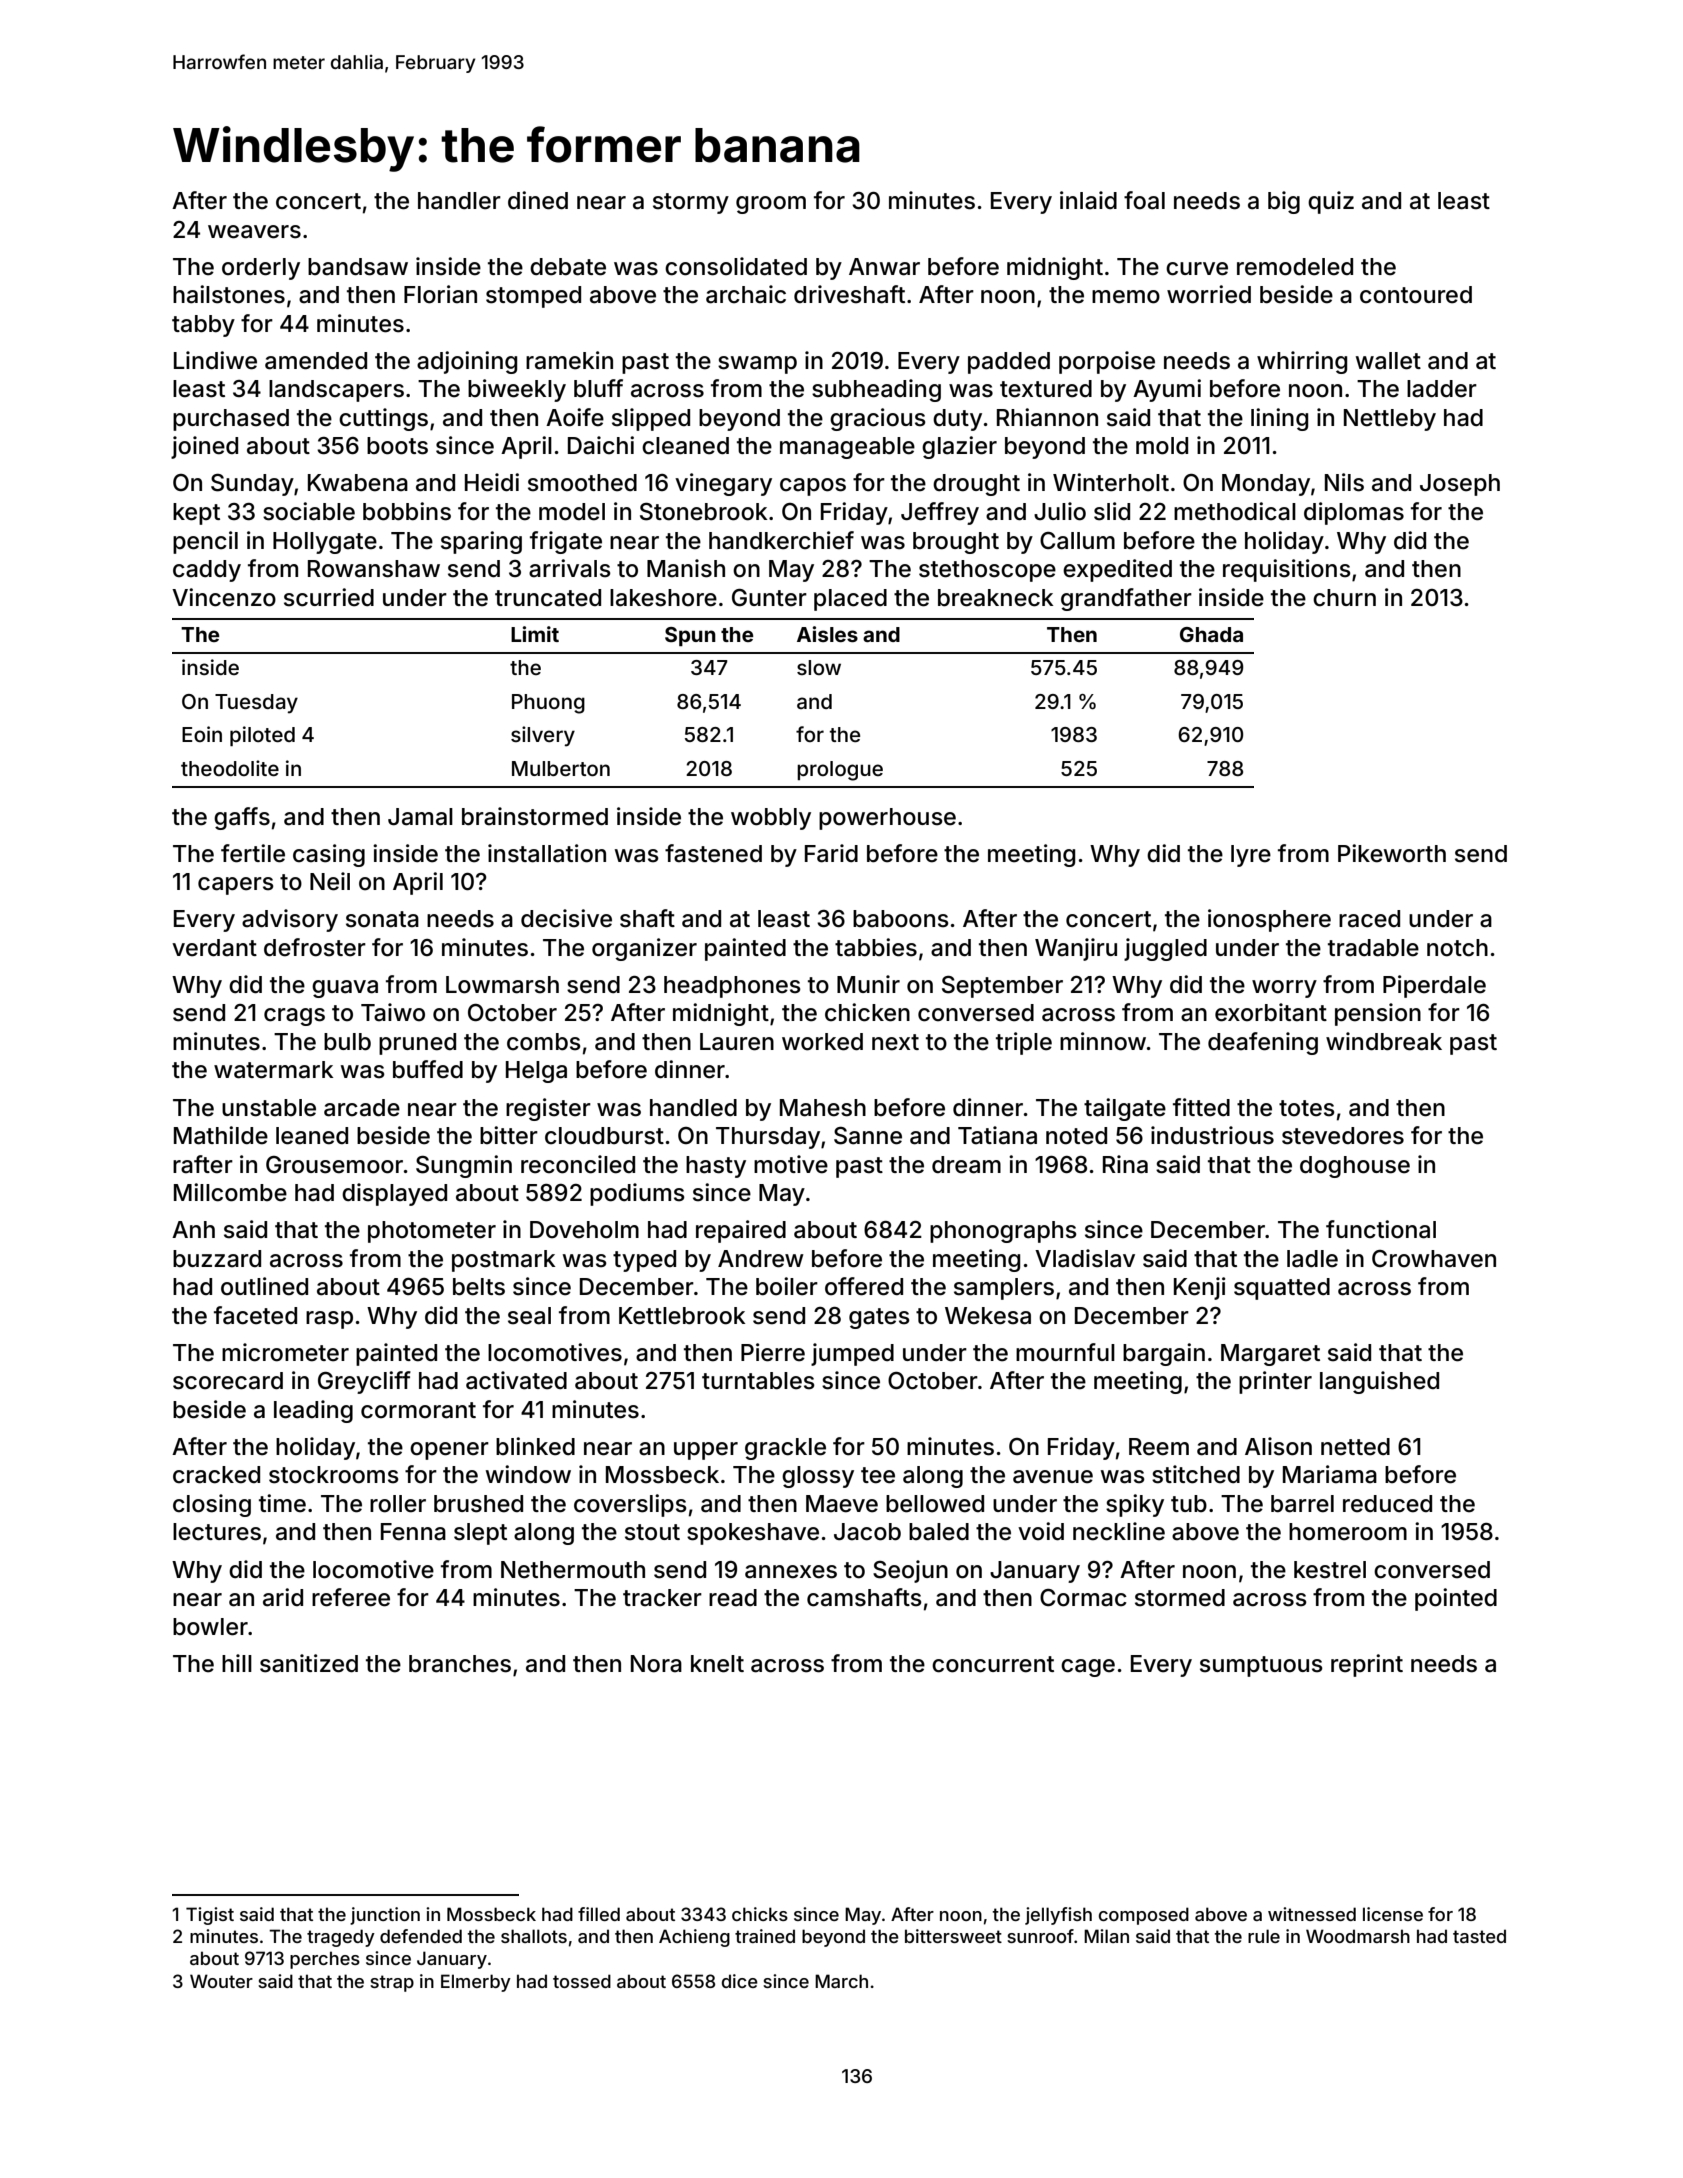 This page has width=1683, height=2178. I want to click on next, so click(895, 1042).
